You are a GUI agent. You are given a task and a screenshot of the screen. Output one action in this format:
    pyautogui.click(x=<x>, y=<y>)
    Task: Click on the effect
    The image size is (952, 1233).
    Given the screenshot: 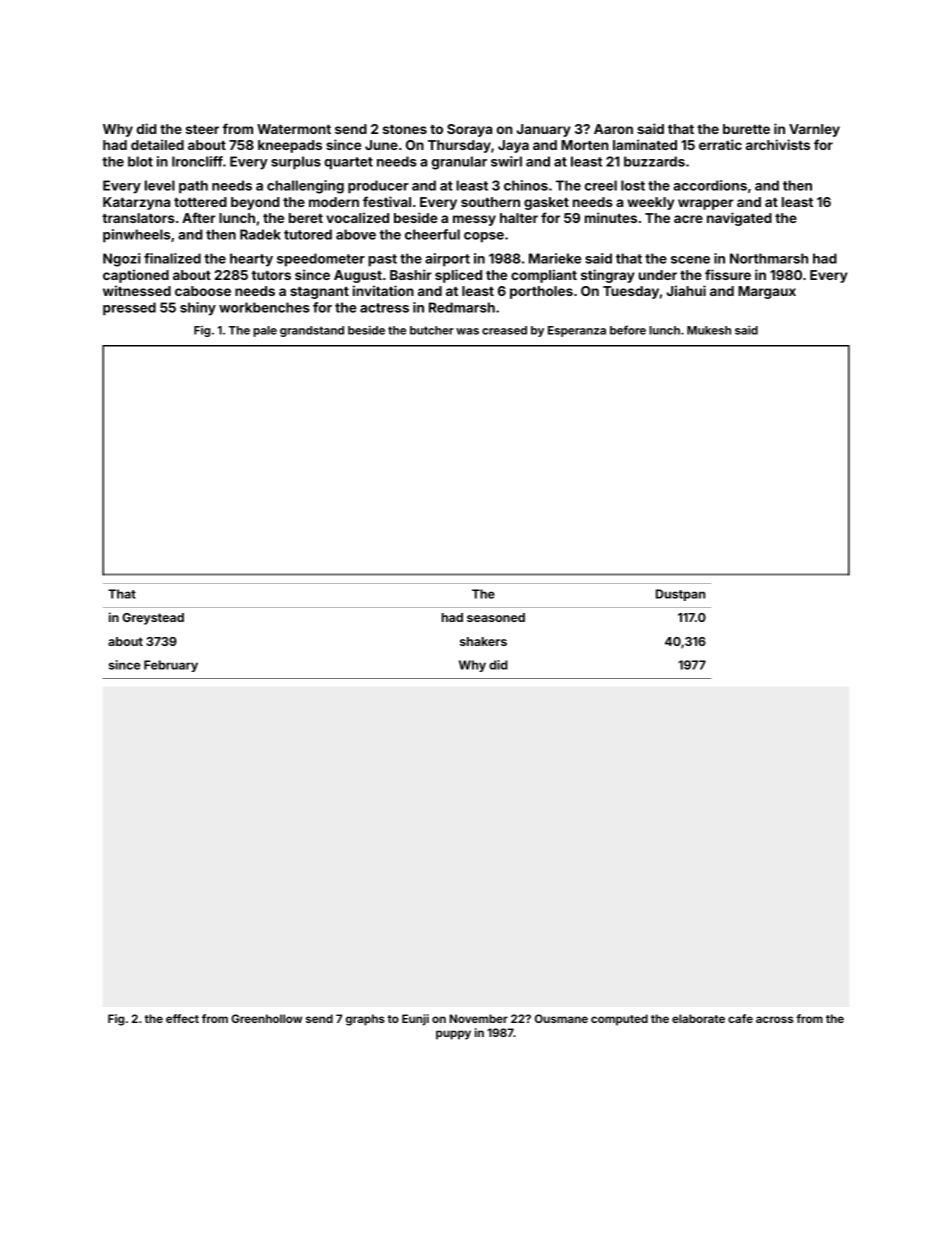 What is the action you would take?
    pyautogui.click(x=182, y=1018)
